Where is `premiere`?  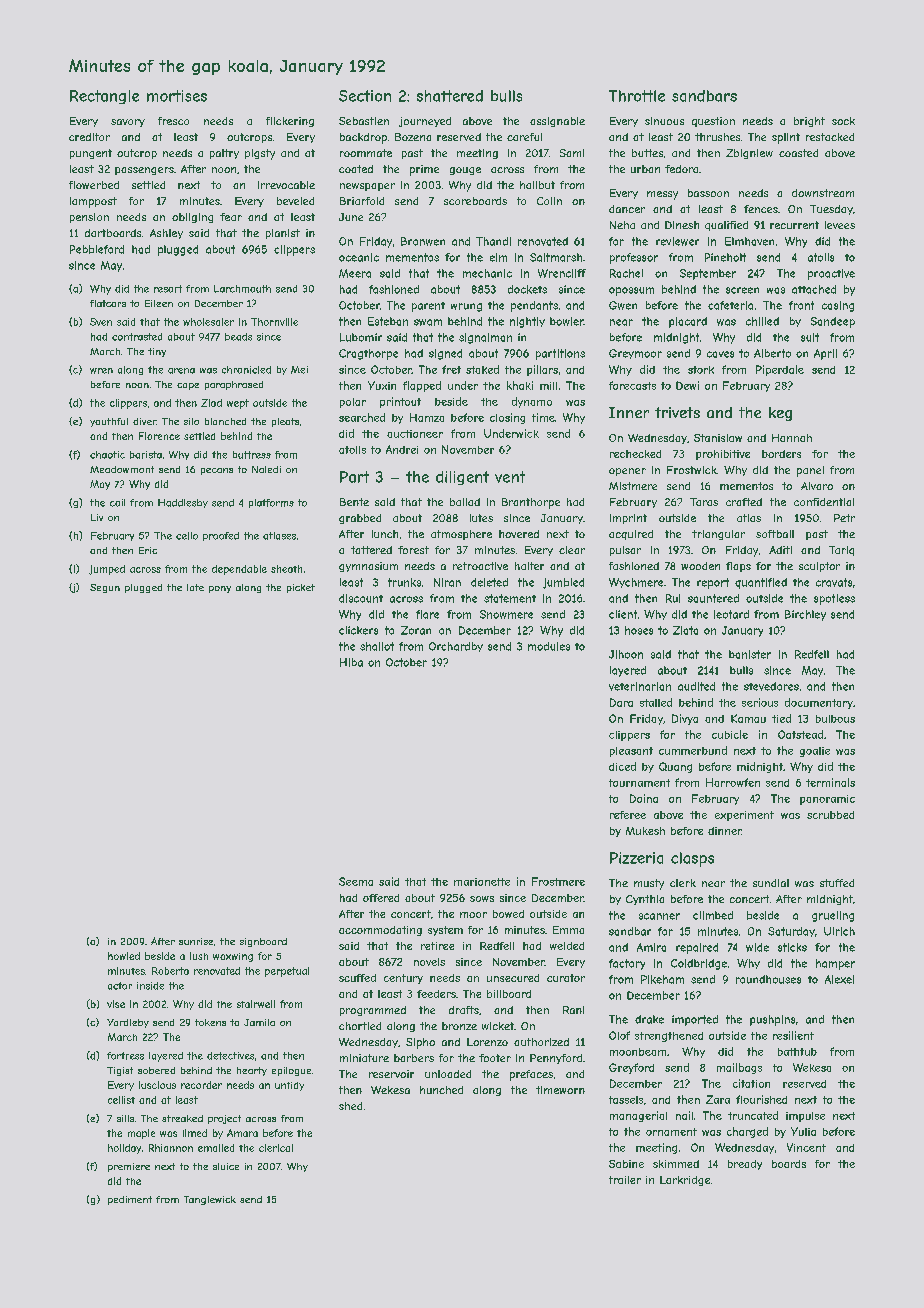 premiere is located at coordinates (129, 1167).
